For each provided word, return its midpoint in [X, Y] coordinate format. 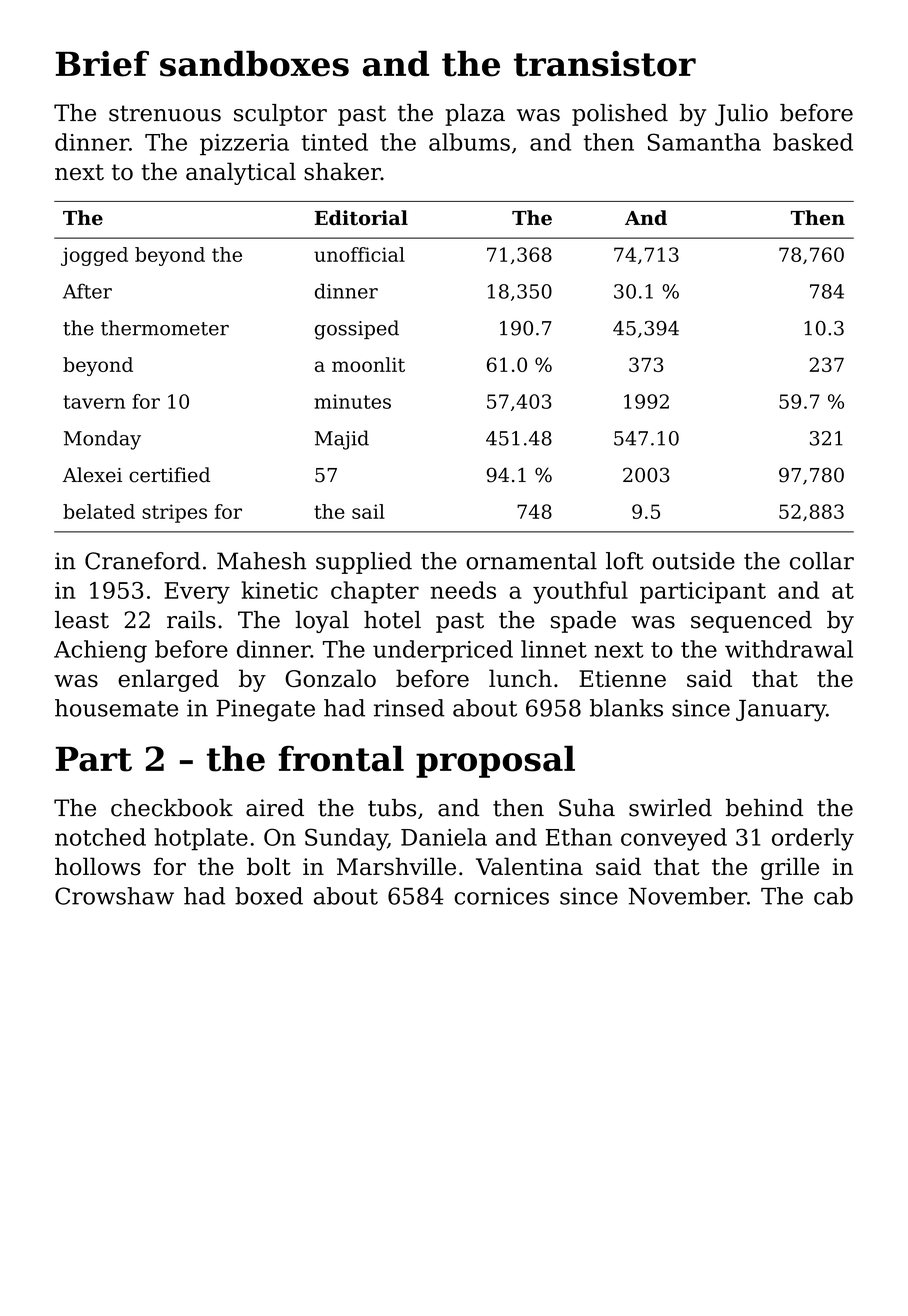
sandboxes [254, 63]
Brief [102, 64]
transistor [605, 64]
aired [275, 808]
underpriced [443, 651]
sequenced [751, 622]
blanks [626, 708]
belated [99, 511]
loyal [322, 622]
